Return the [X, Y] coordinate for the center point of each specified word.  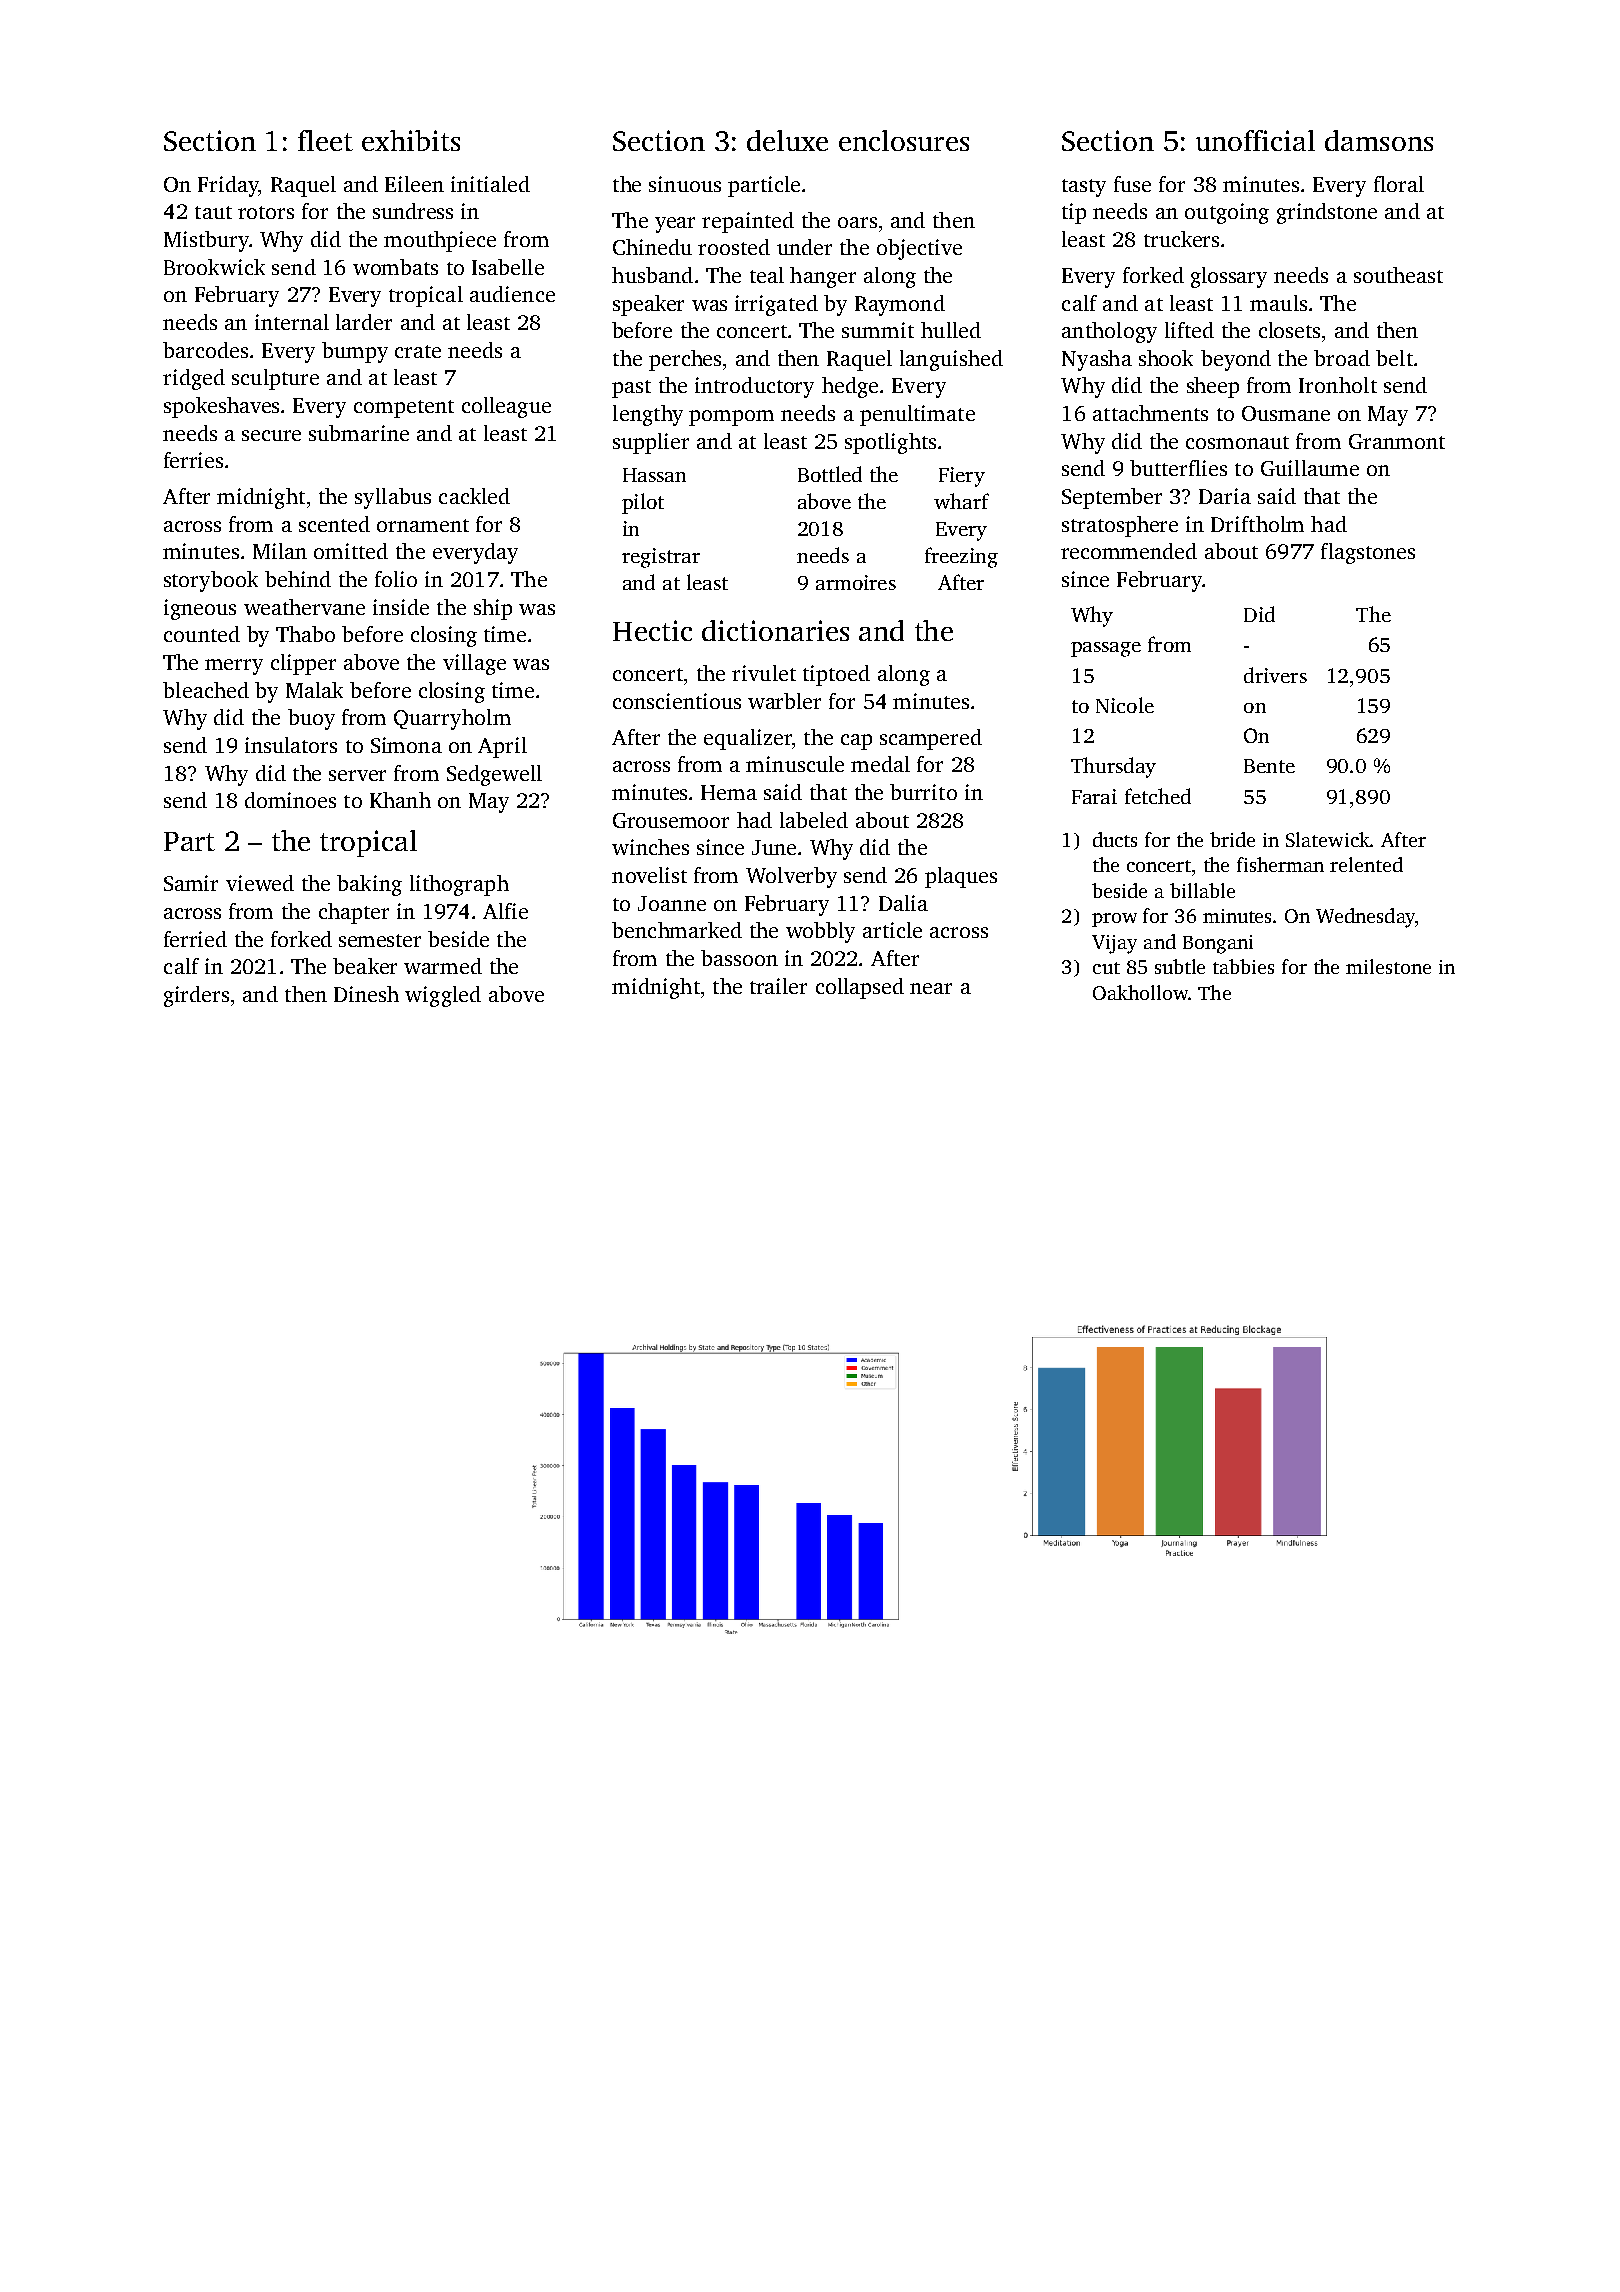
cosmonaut [1237, 442]
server [357, 775]
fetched [1158, 796]
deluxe [787, 140]
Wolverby [791, 877]
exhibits [411, 140]
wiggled [443, 996]
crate [418, 351]
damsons [1379, 140]
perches [685, 360]
